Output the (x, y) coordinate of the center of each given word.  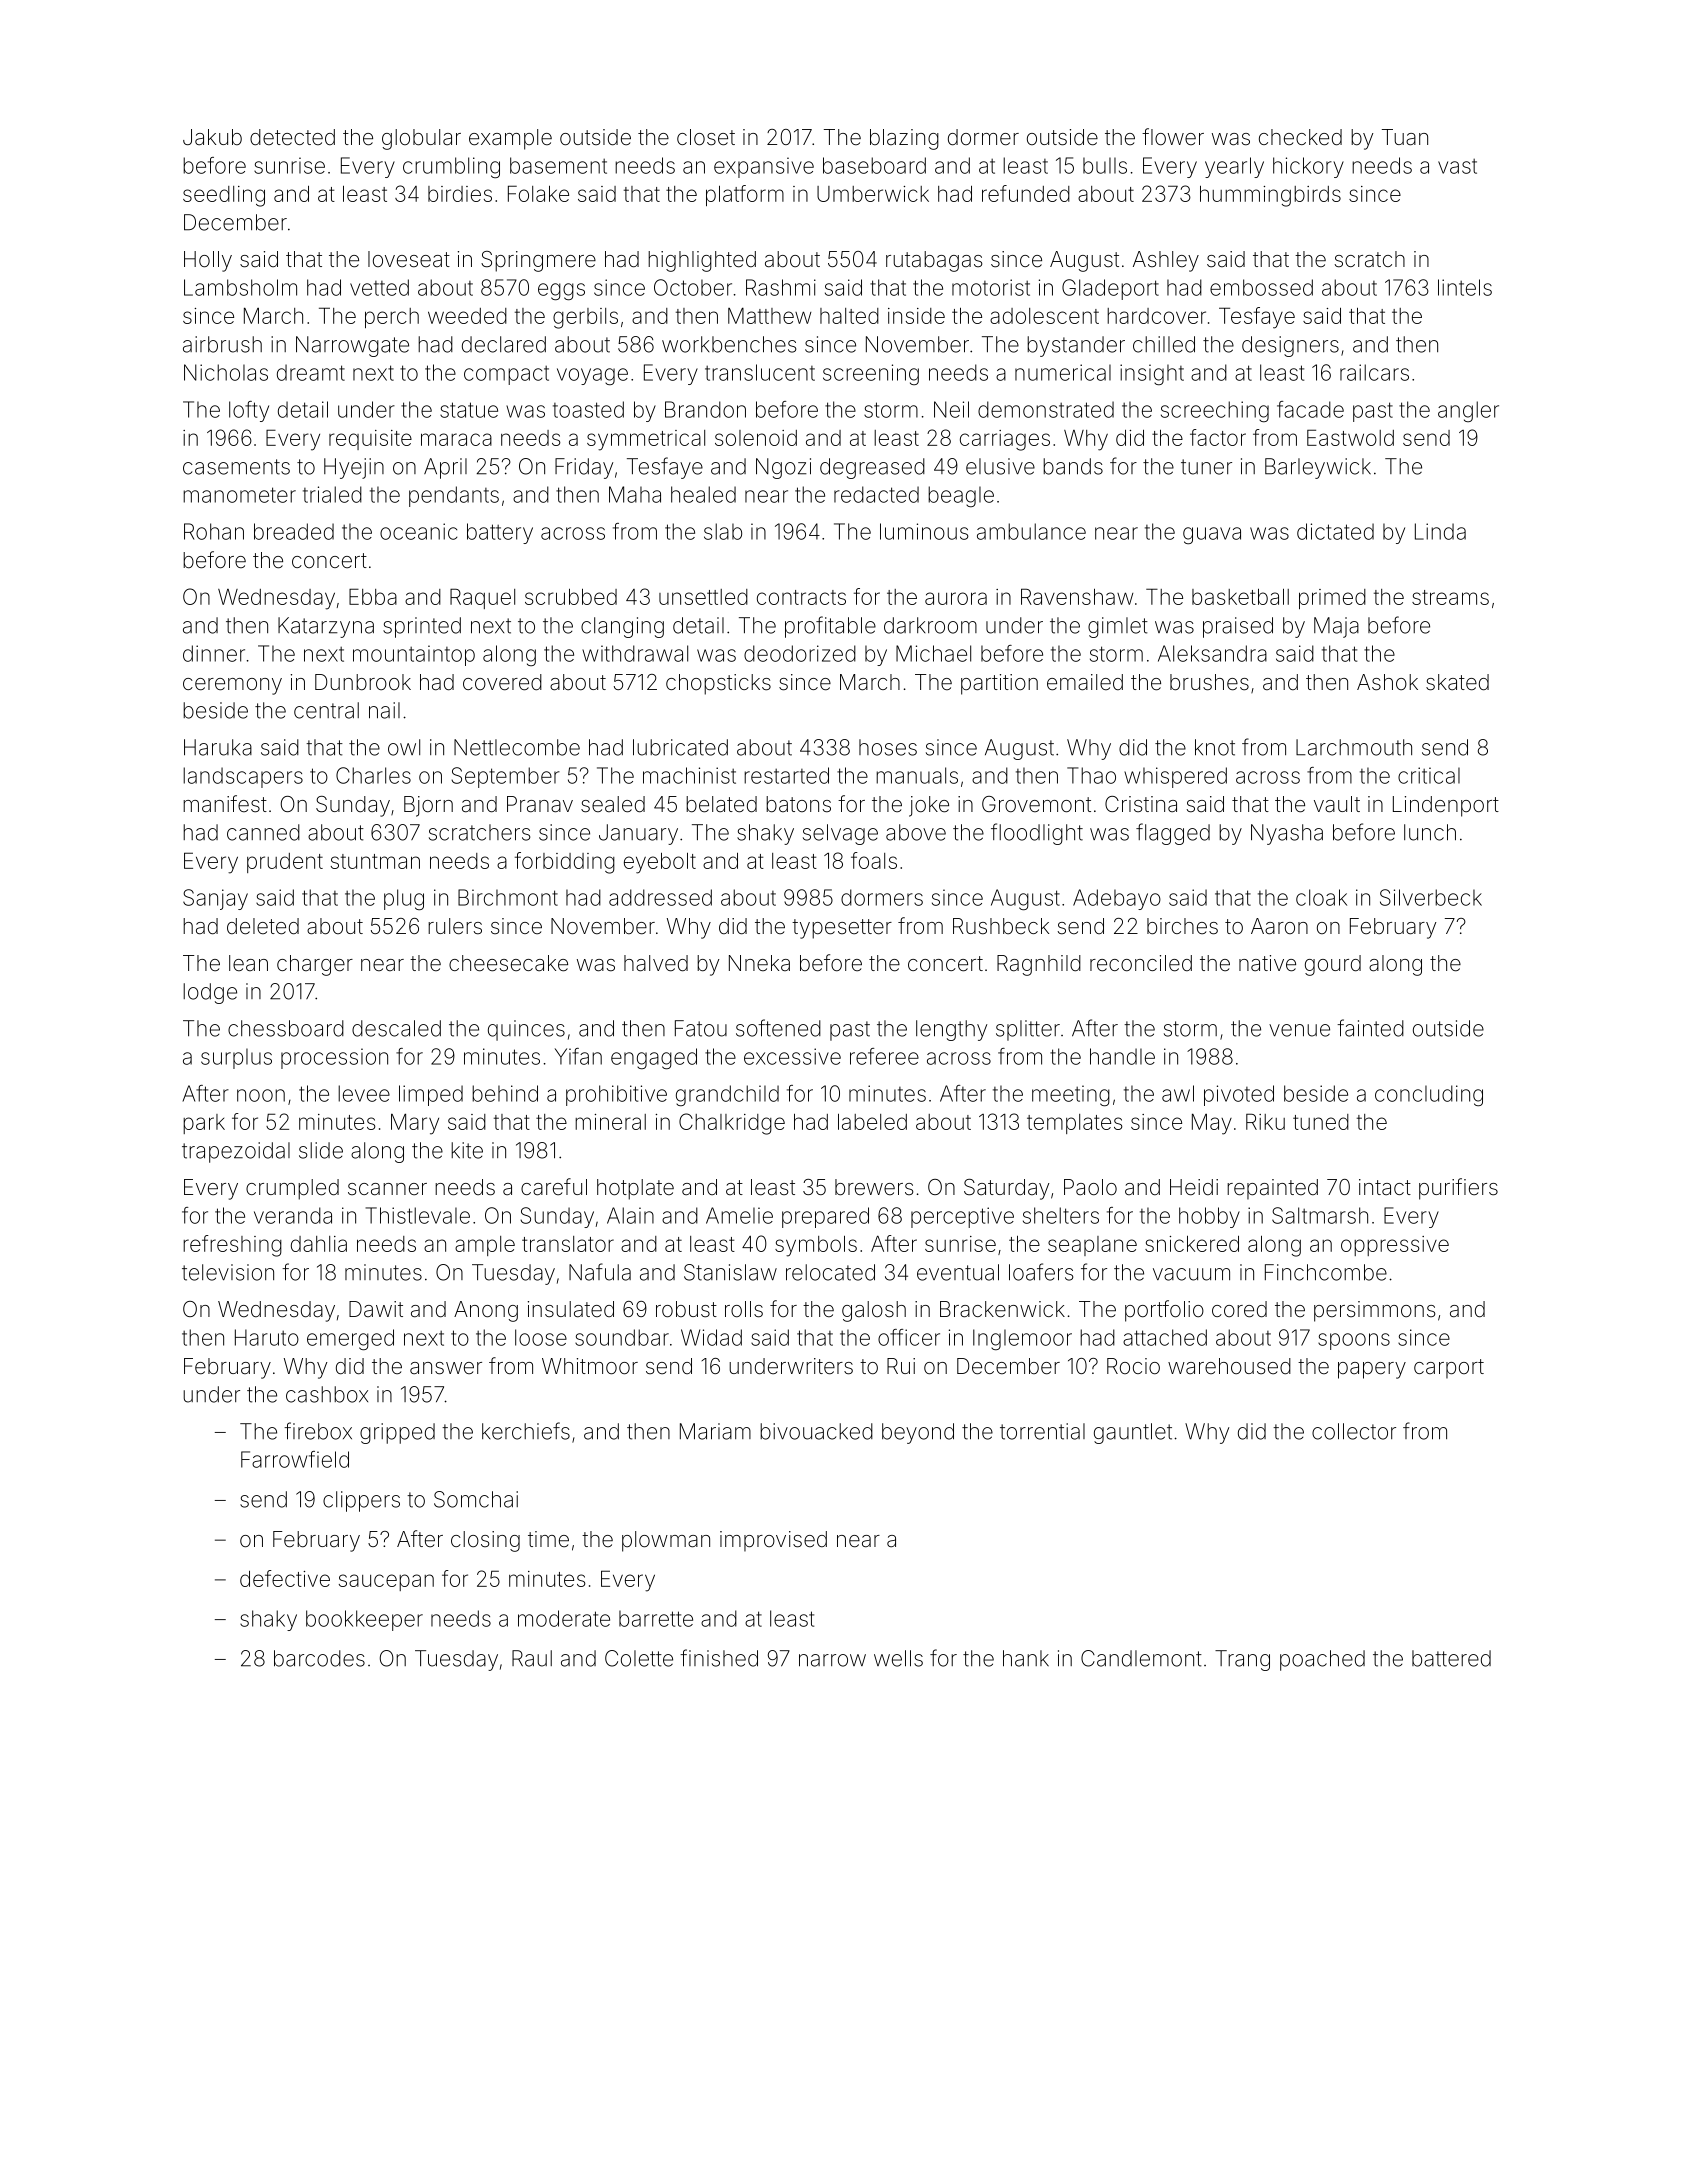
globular (421, 139)
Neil (951, 409)
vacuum (1191, 1274)
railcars (1374, 372)
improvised (773, 1541)
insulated (571, 1309)
